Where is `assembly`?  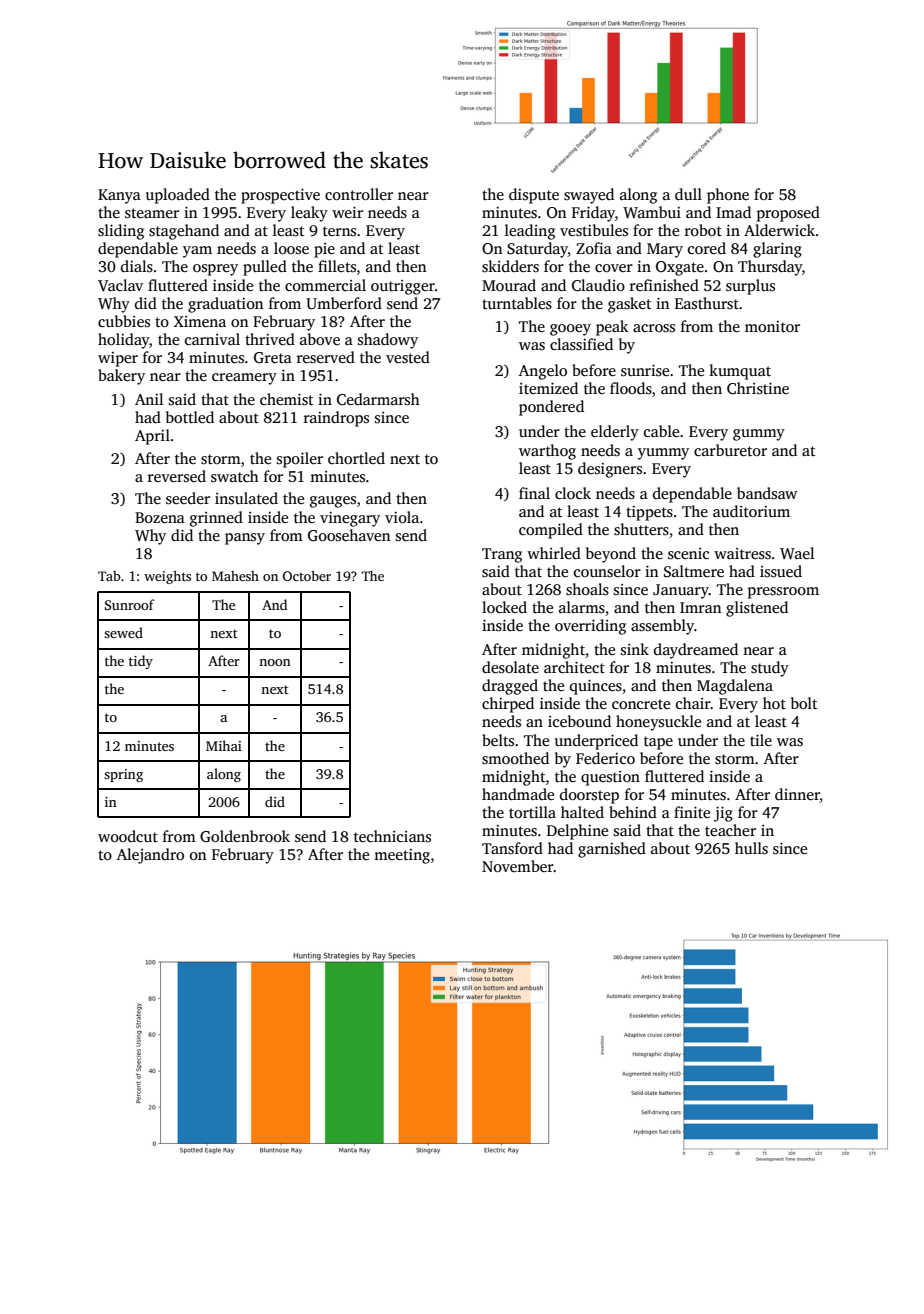
assembly is located at coordinates (662, 627).
